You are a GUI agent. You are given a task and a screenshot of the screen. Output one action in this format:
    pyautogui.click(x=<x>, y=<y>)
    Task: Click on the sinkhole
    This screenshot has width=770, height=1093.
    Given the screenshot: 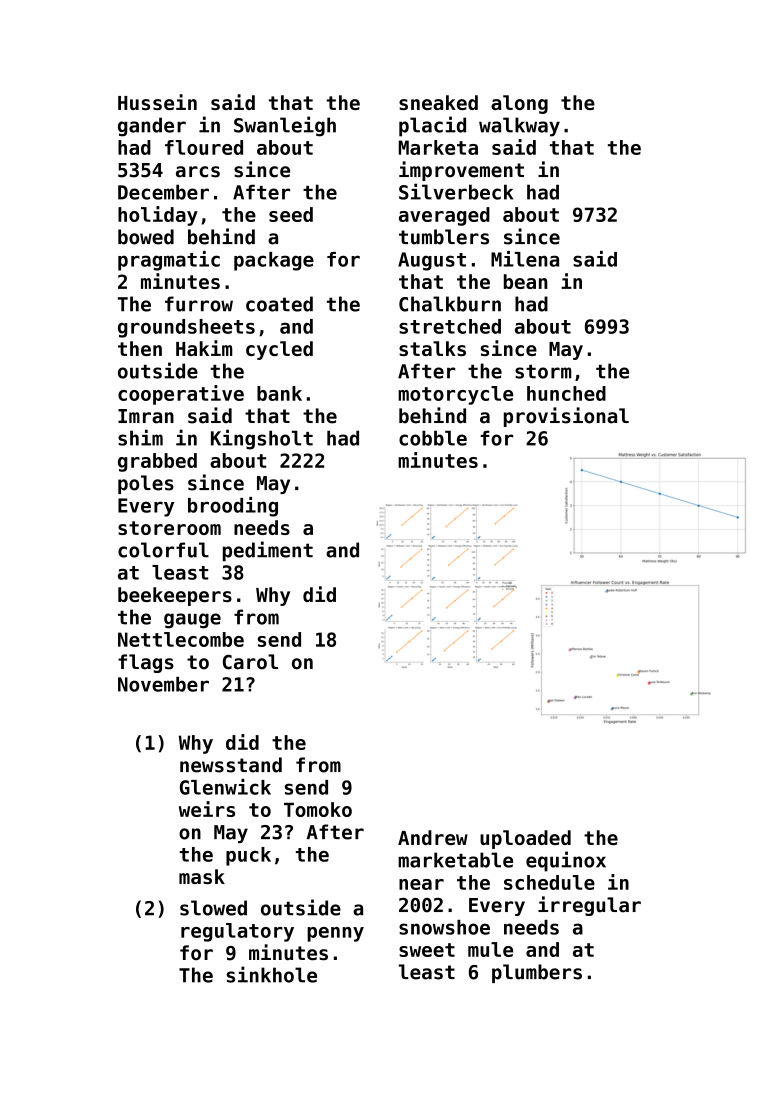 What is the action you would take?
    pyautogui.click(x=272, y=974)
